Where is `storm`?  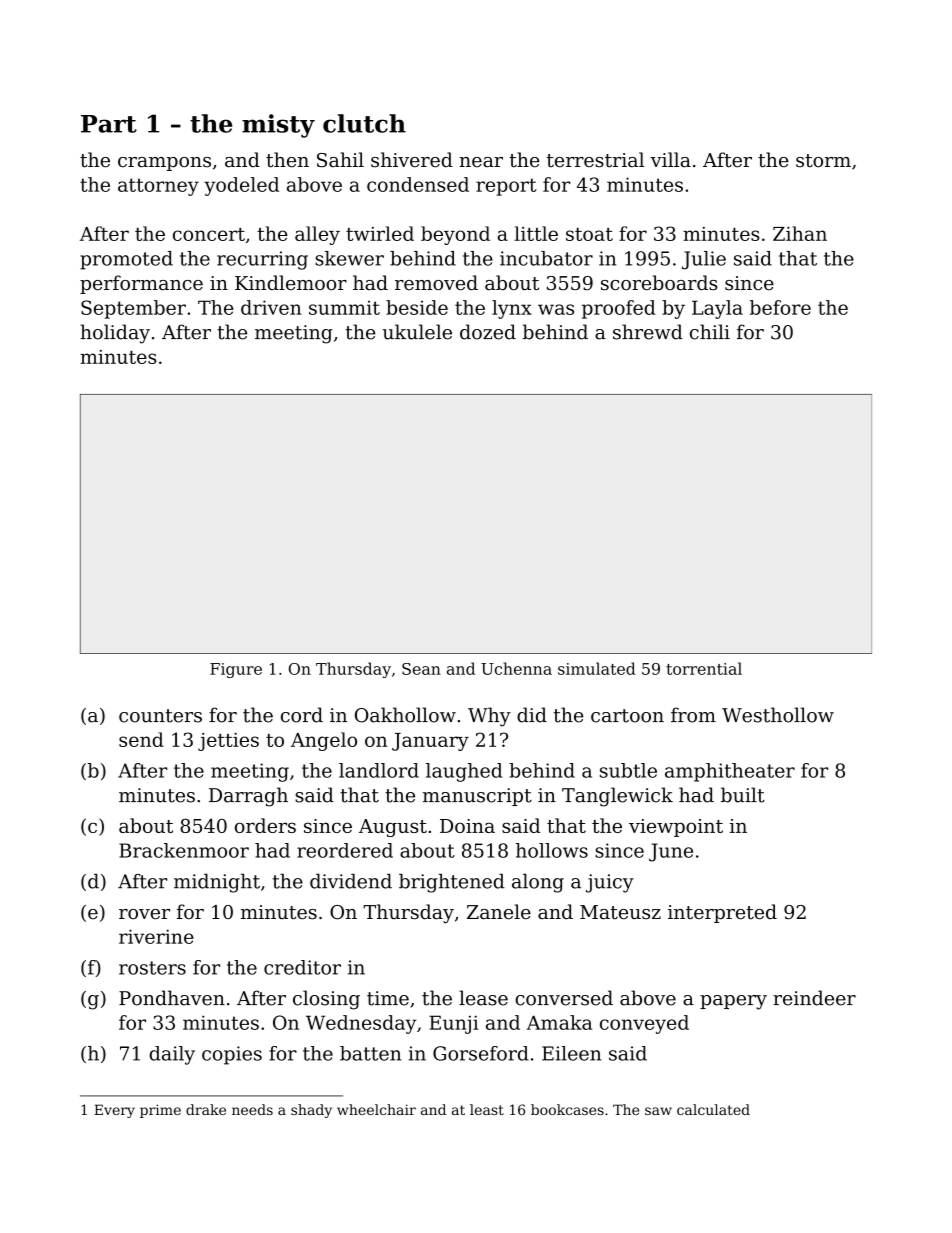
storm is located at coordinates (823, 161).
